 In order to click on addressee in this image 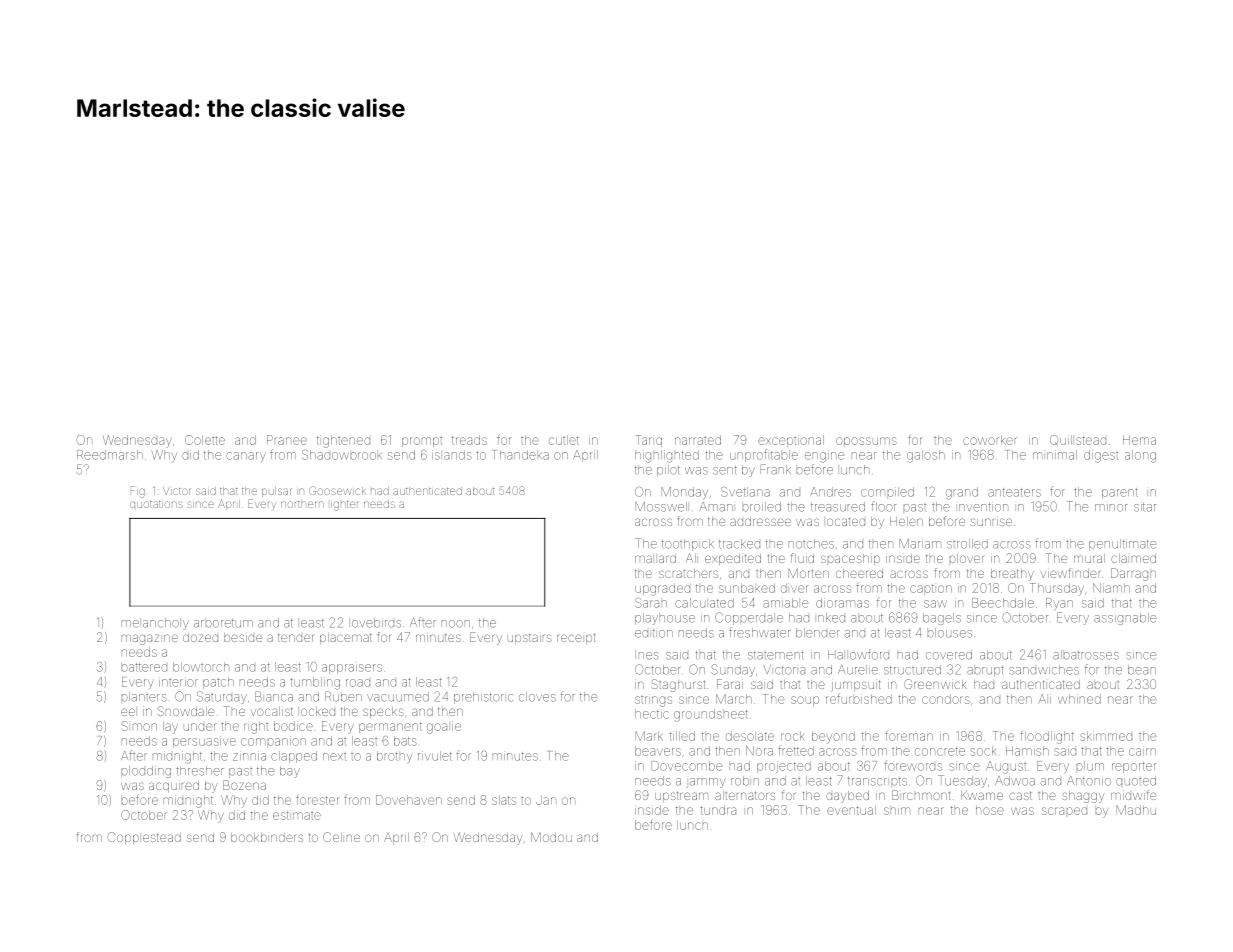, I will do `click(760, 521)`.
